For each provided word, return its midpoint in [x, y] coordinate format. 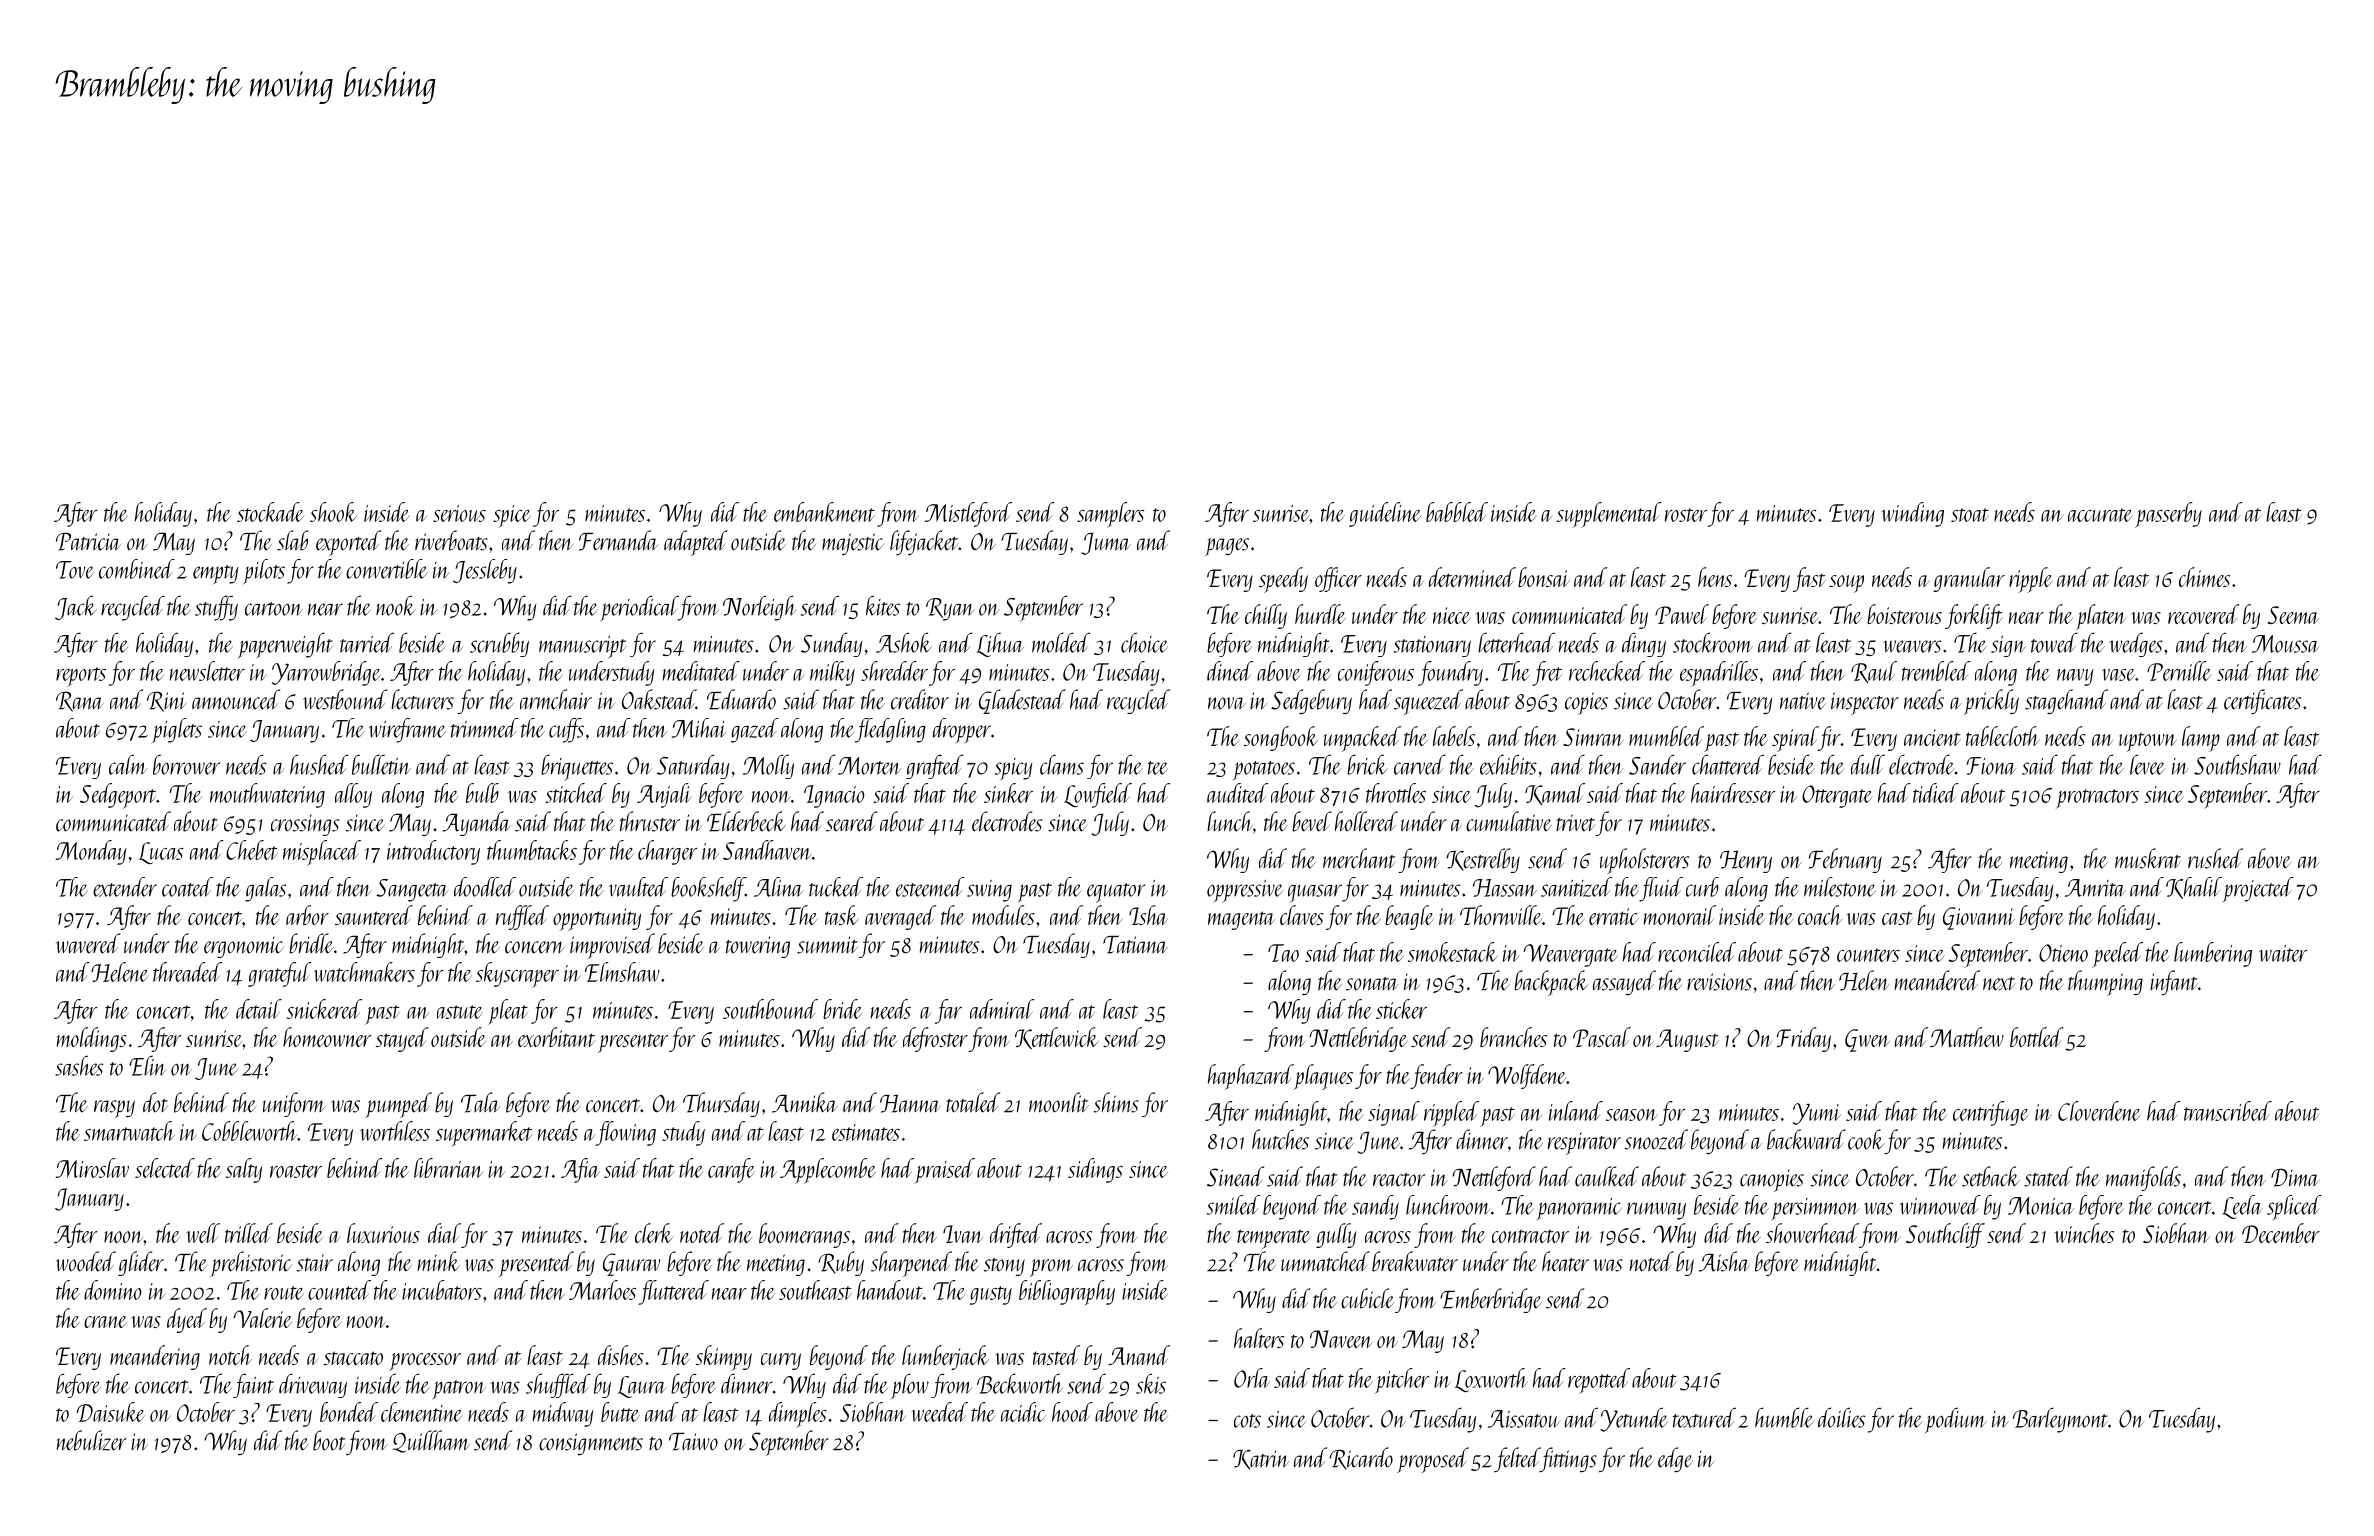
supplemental [1609, 515]
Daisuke [111, 1412]
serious [459, 513]
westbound [345, 699]
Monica [2041, 1206]
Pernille [2179, 671]
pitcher [1402, 1381]
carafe [731, 1170]
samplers [1110, 515]
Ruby [841, 1263]
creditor [920, 699]
